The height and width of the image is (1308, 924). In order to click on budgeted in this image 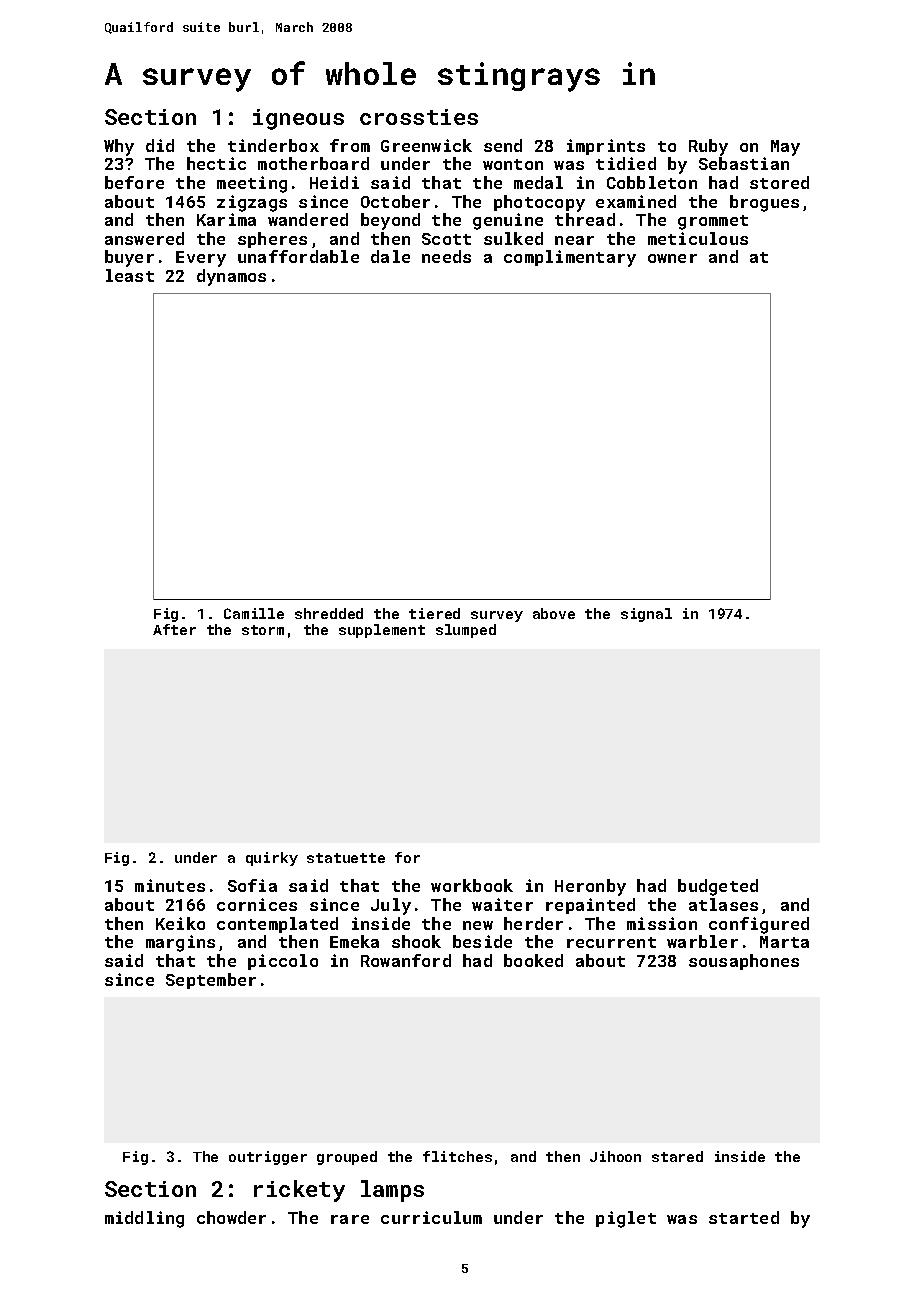, I will do `click(718, 887)`.
